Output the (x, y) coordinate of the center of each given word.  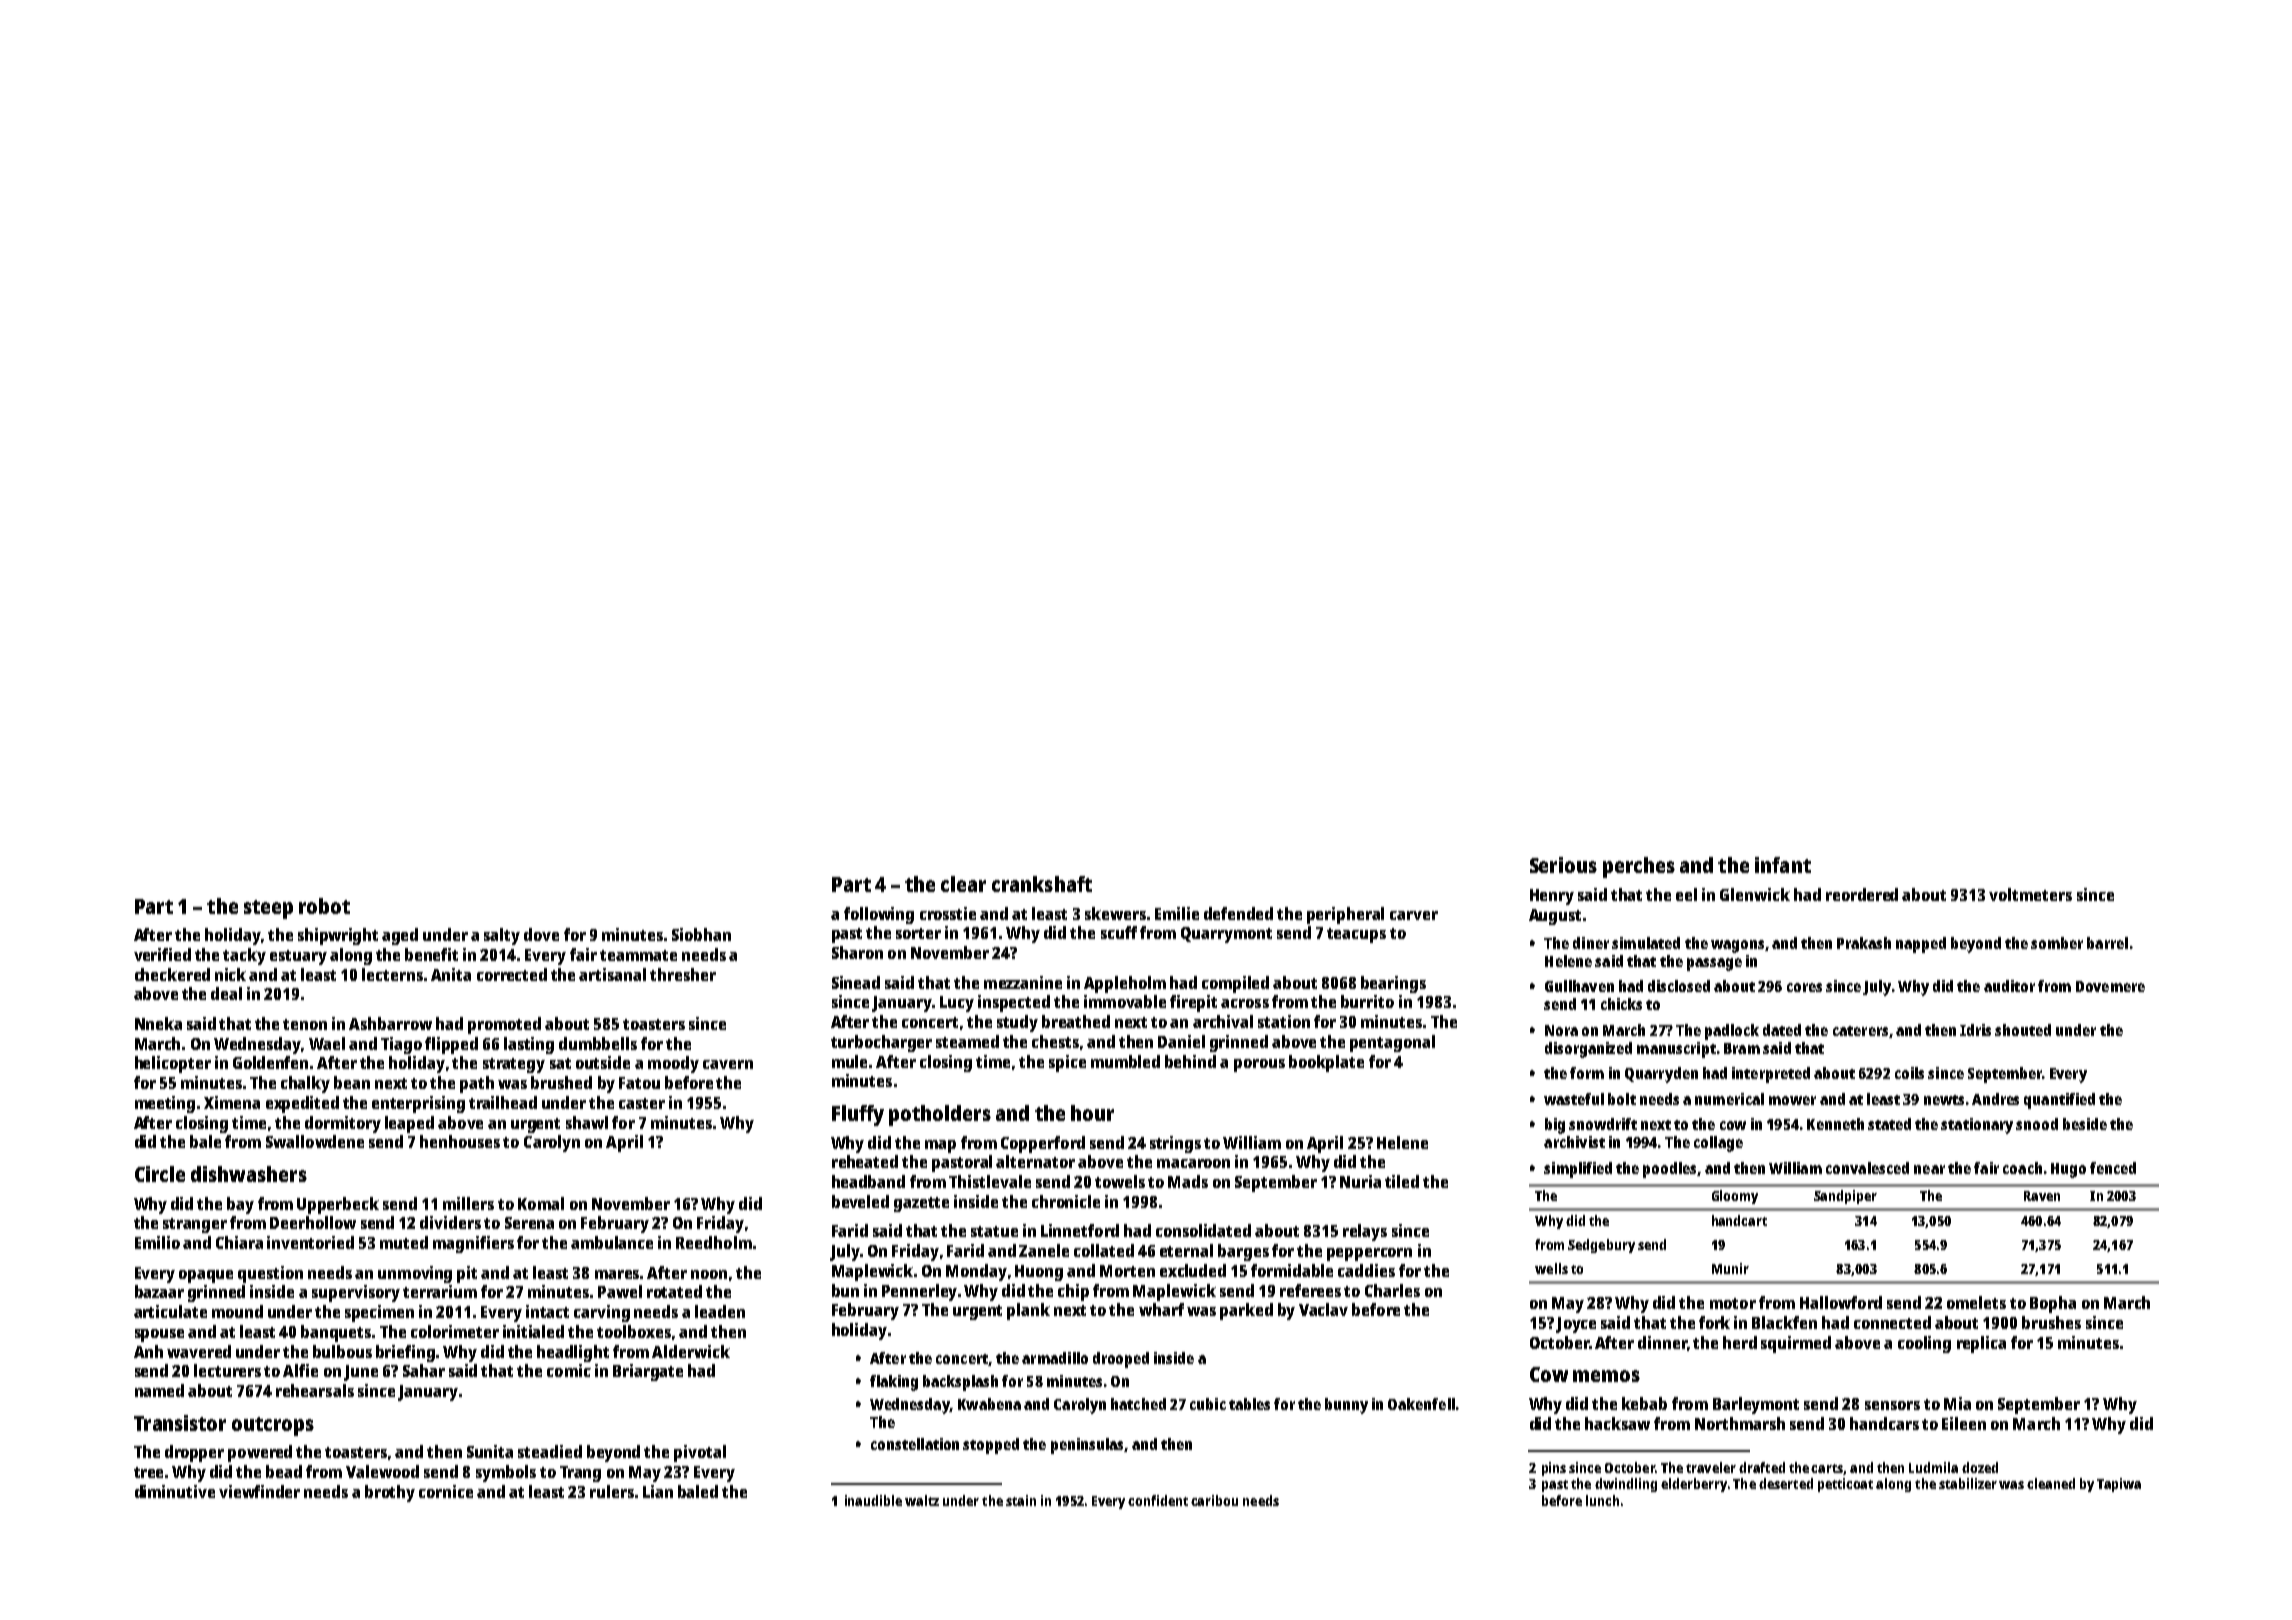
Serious (1563, 865)
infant (1783, 865)
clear (963, 884)
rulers (612, 1491)
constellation (915, 1444)
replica (1981, 1344)
